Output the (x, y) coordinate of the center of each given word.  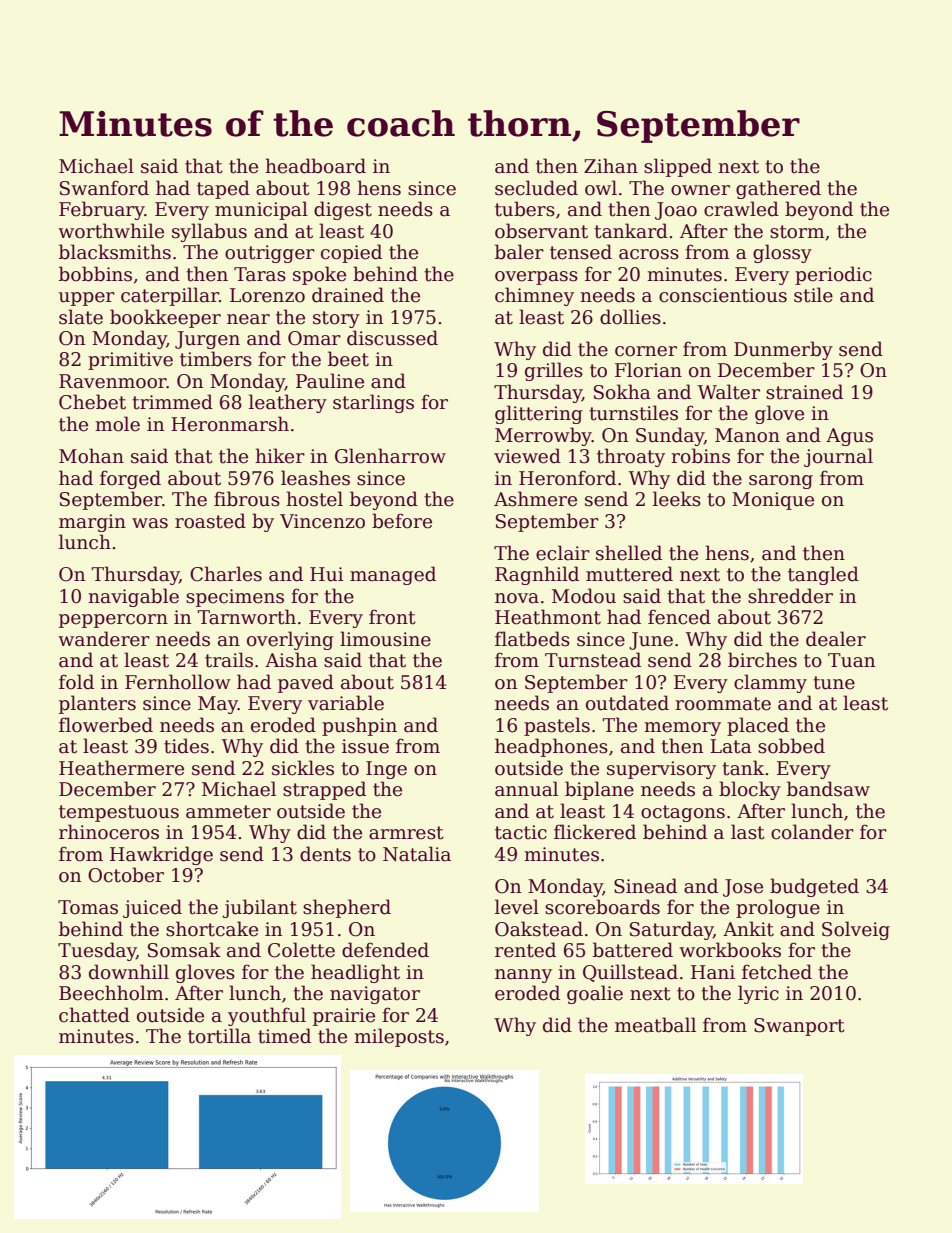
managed (393, 575)
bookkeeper (165, 318)
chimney (534, 296)
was (150, 523)
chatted (94, 1015)
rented (525, 950)
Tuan (851, 660)
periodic (833, 275)
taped (223, 189)
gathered (778, 189)
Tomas (88, 907)
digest (343, 210)
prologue (778, 908)
